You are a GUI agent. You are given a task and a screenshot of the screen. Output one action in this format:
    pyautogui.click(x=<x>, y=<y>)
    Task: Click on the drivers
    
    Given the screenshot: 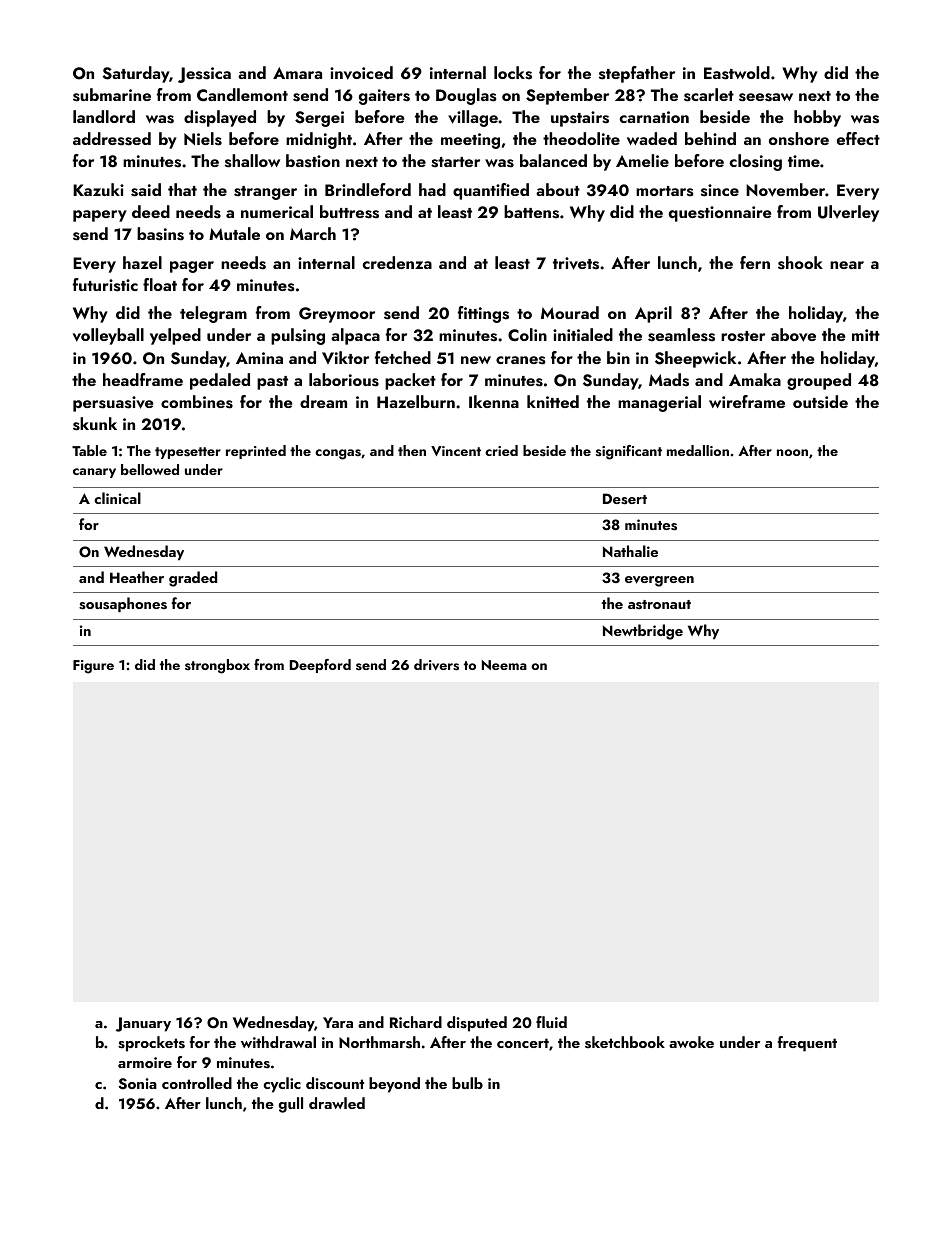 What is the action you would take?
    pyautogui.click(x=436, y=665)
